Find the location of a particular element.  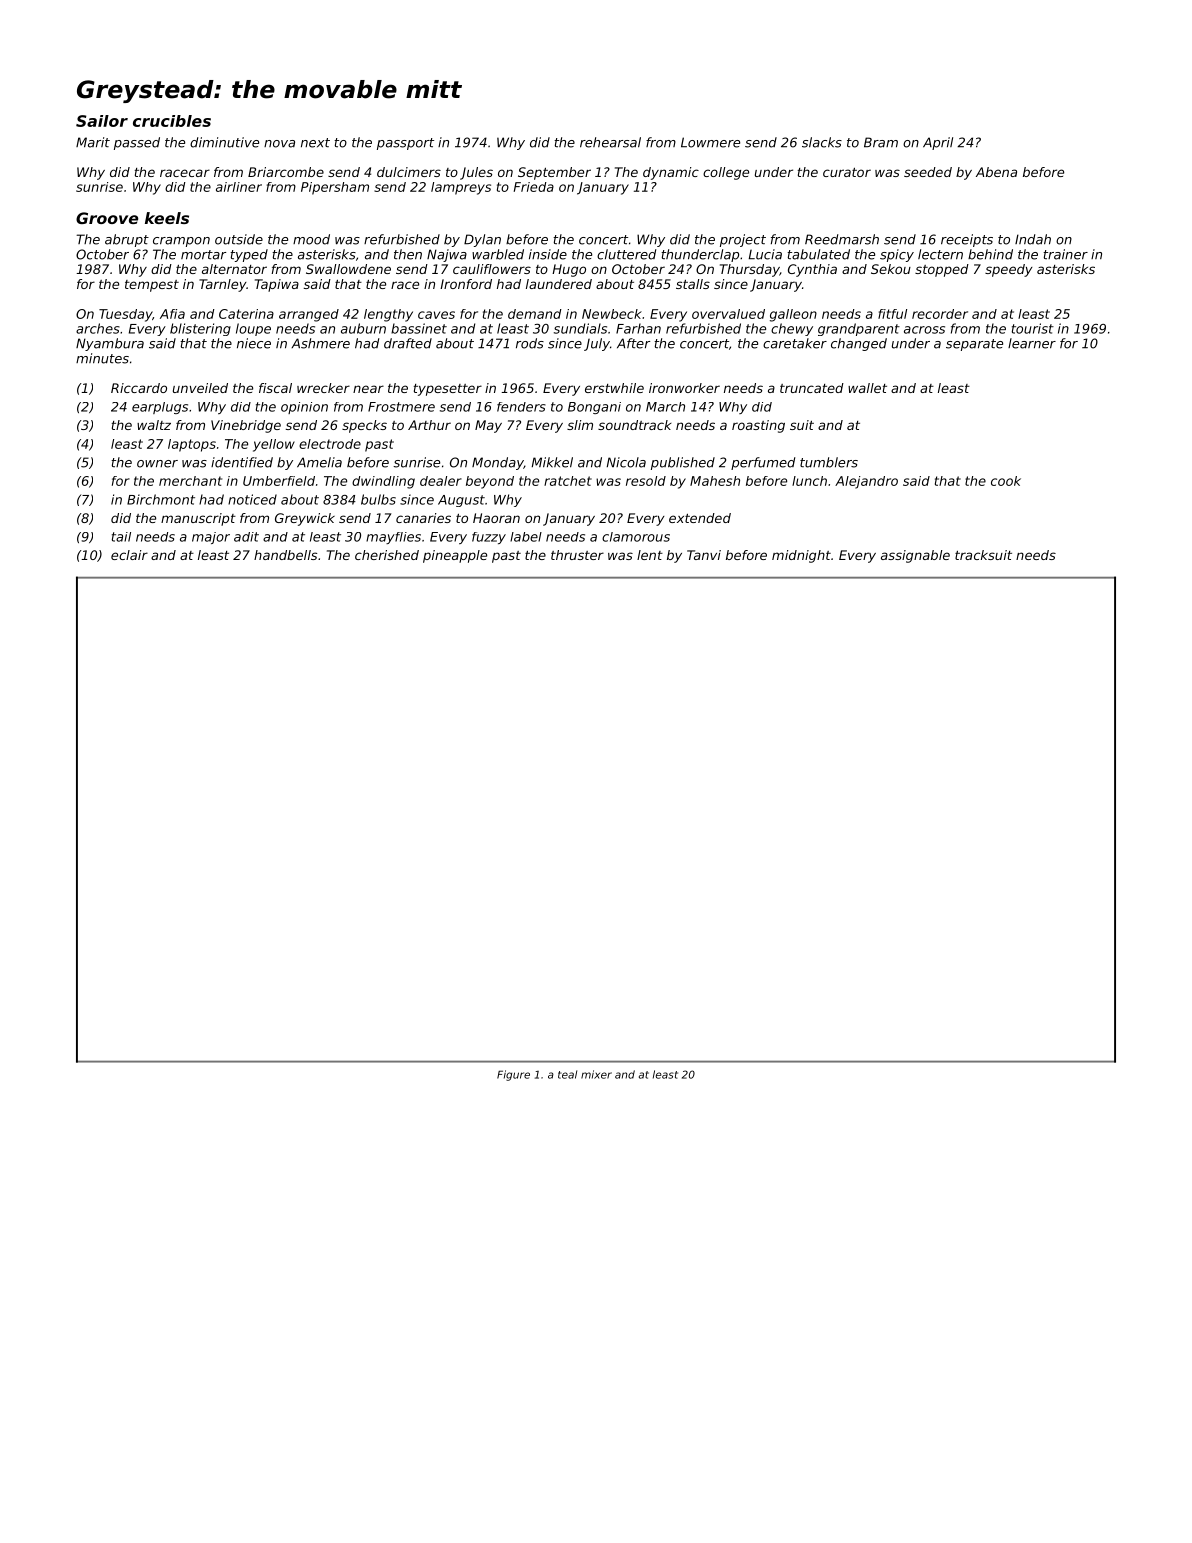

Bram is located at coordinates (881, 142).
